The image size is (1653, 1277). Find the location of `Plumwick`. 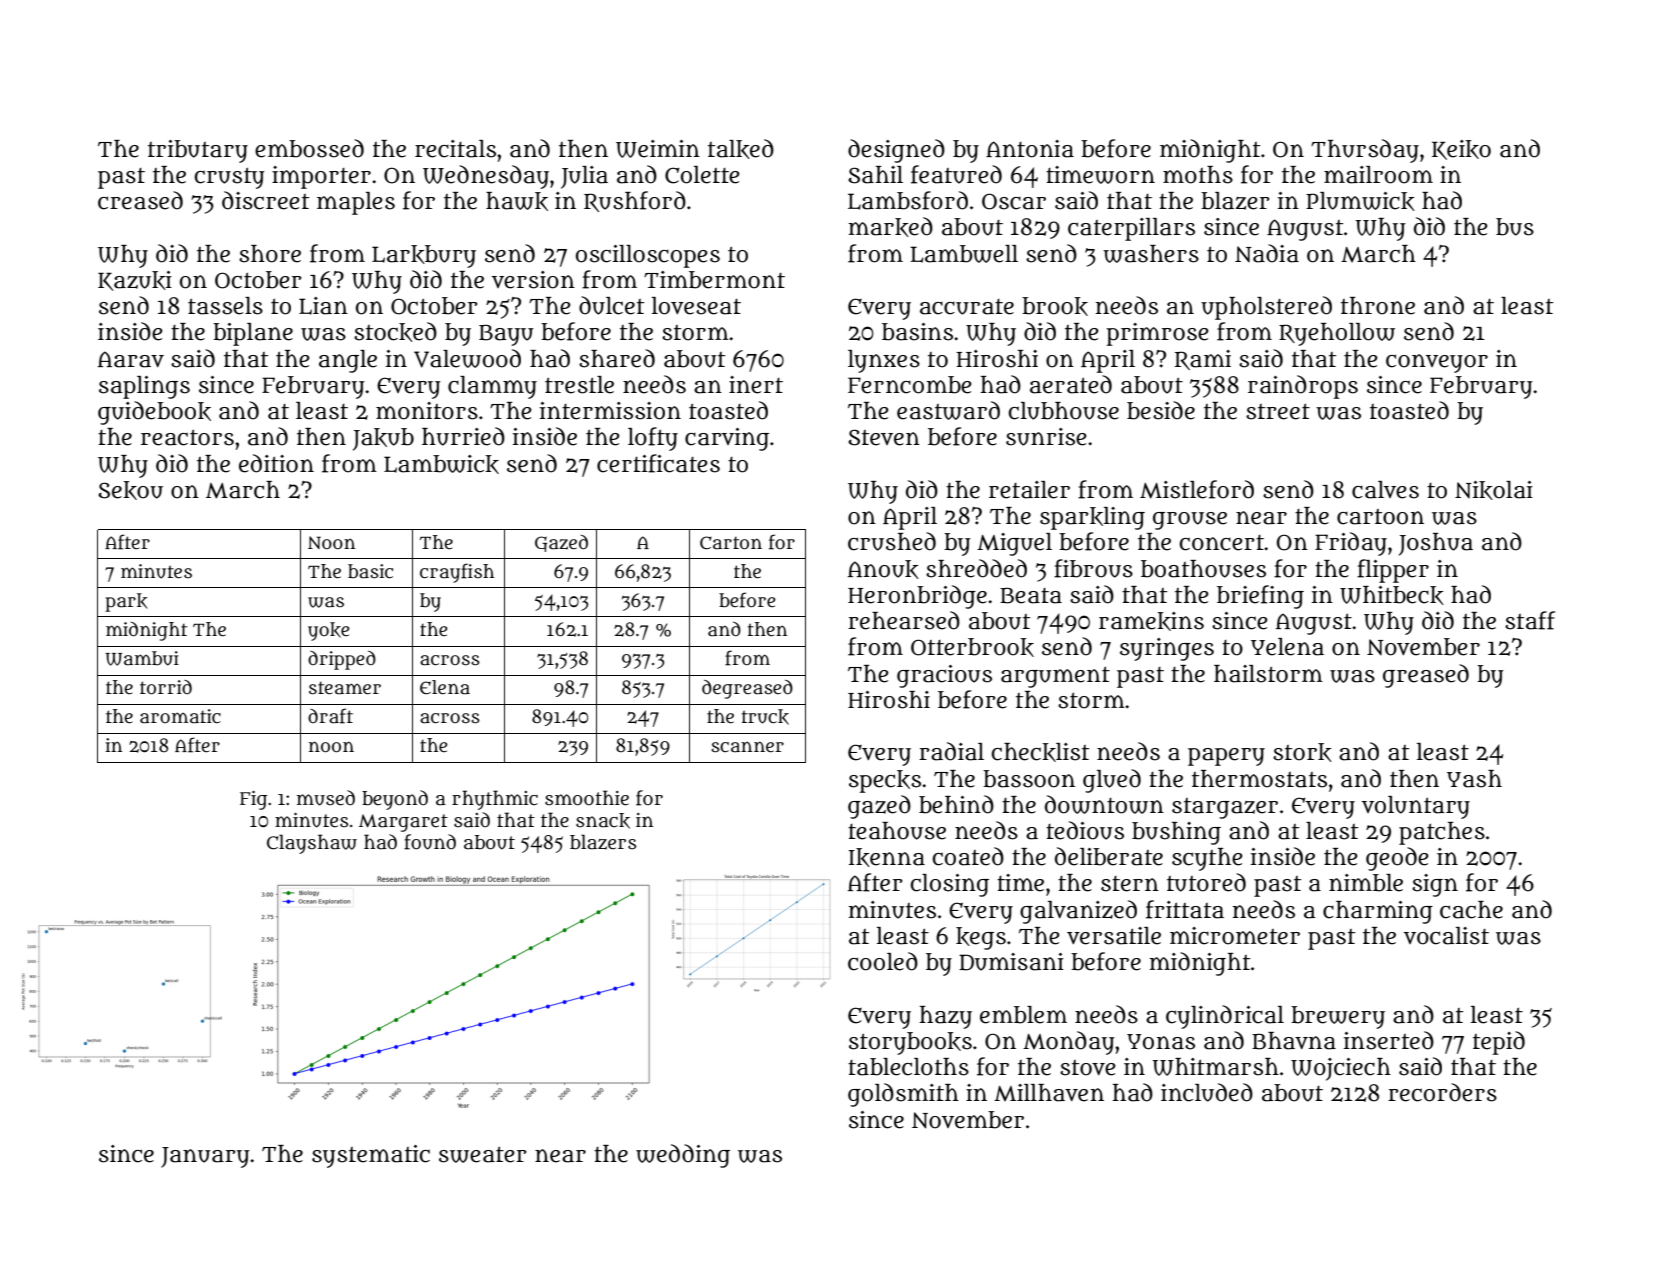

Plumwick is located at coordinates (1360, 201).
